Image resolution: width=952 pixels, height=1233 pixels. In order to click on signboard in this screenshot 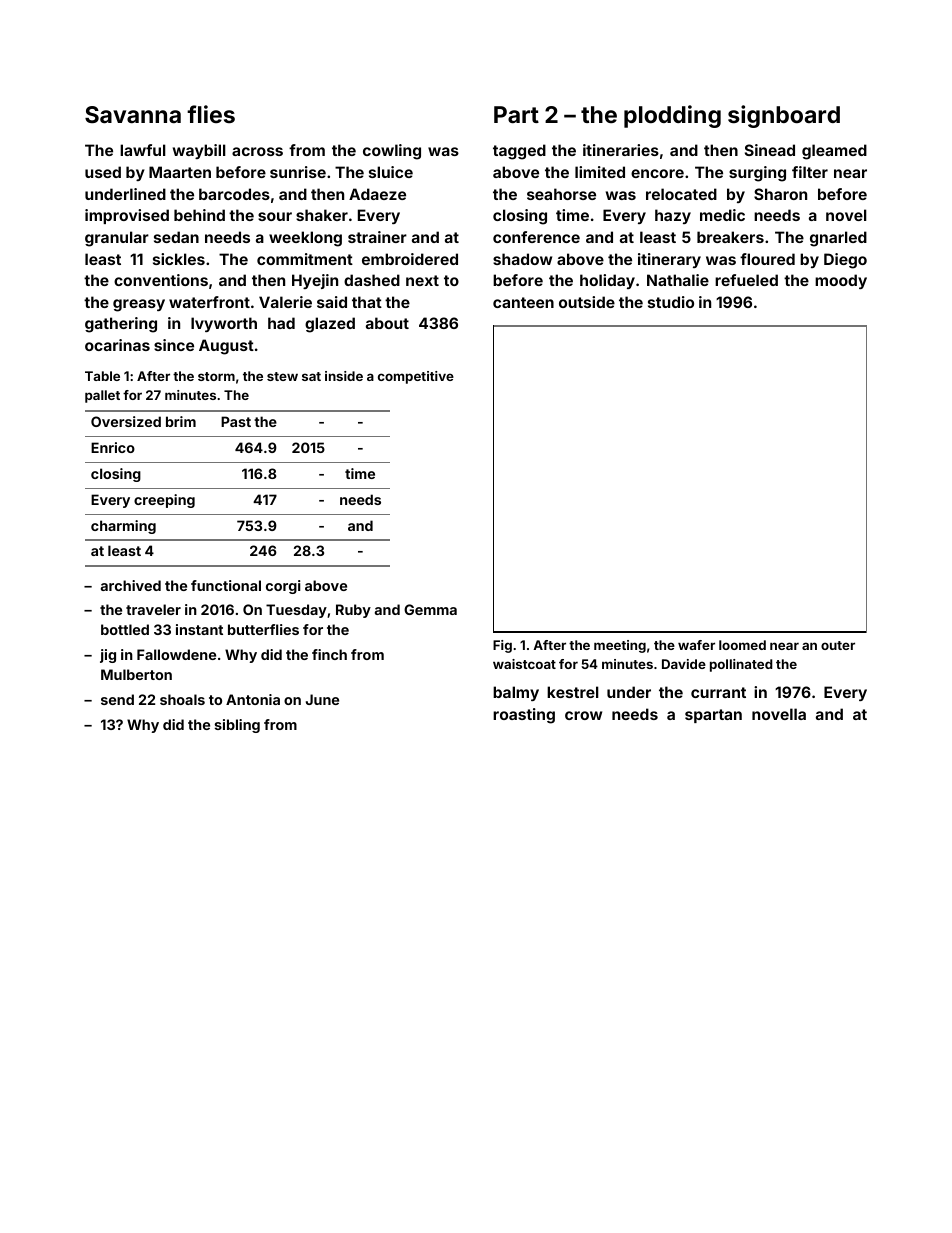, I will do `click(784, 116)`.
